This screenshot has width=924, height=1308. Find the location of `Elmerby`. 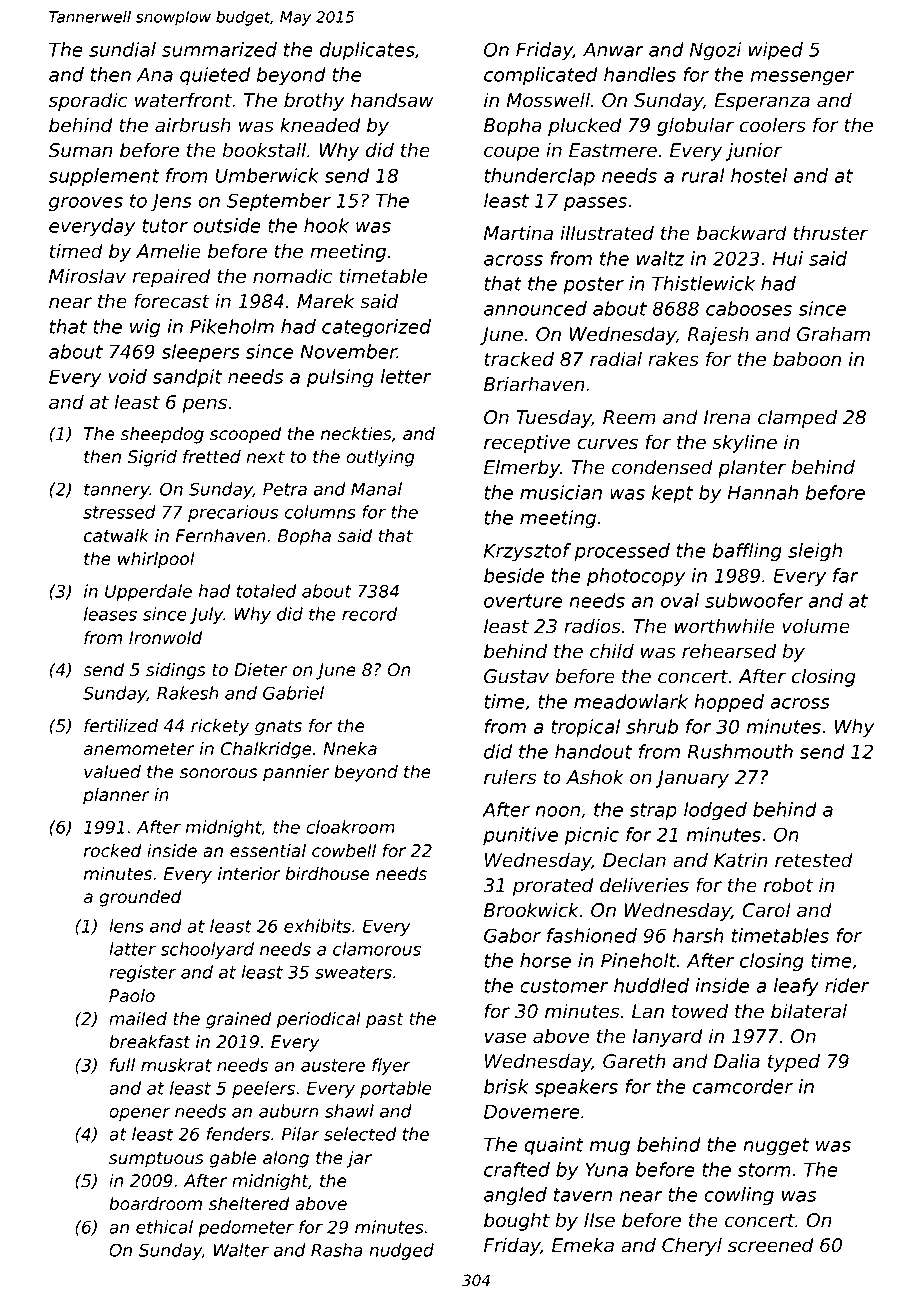

Elmerby is located at coordinates (522, 468).
